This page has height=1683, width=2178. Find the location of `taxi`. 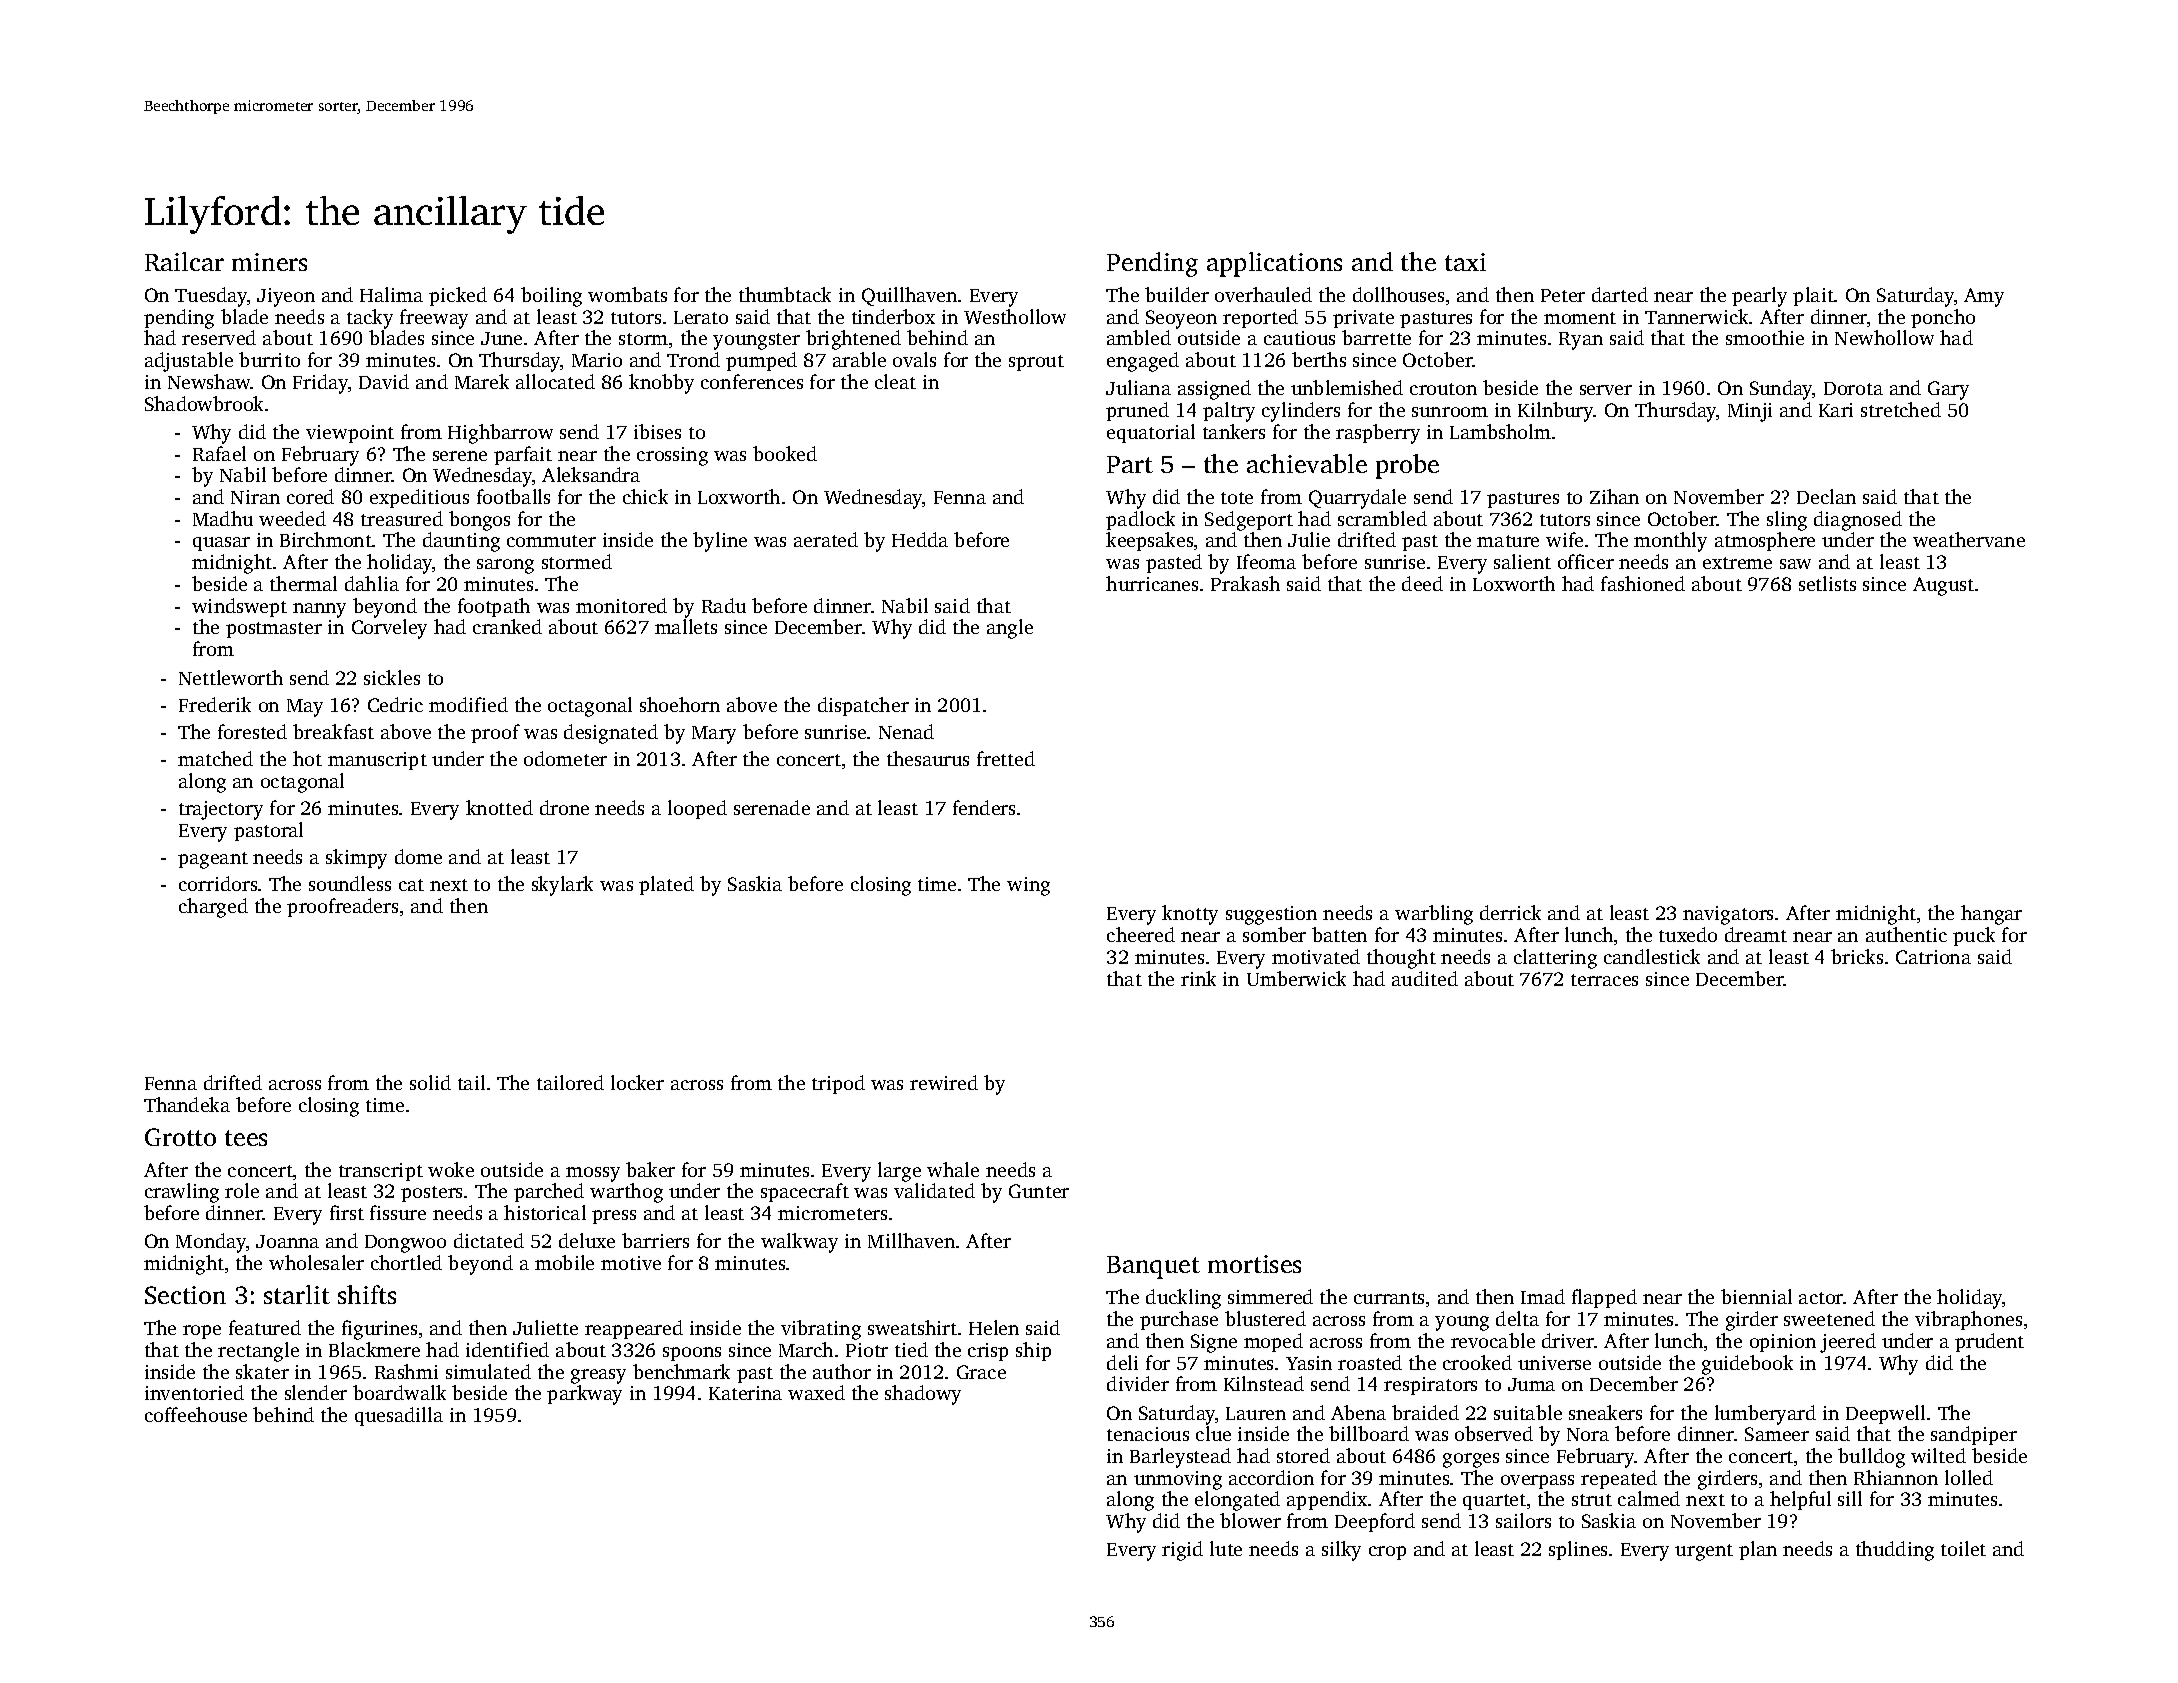

taxi is located at coordinates (1465, 262).
